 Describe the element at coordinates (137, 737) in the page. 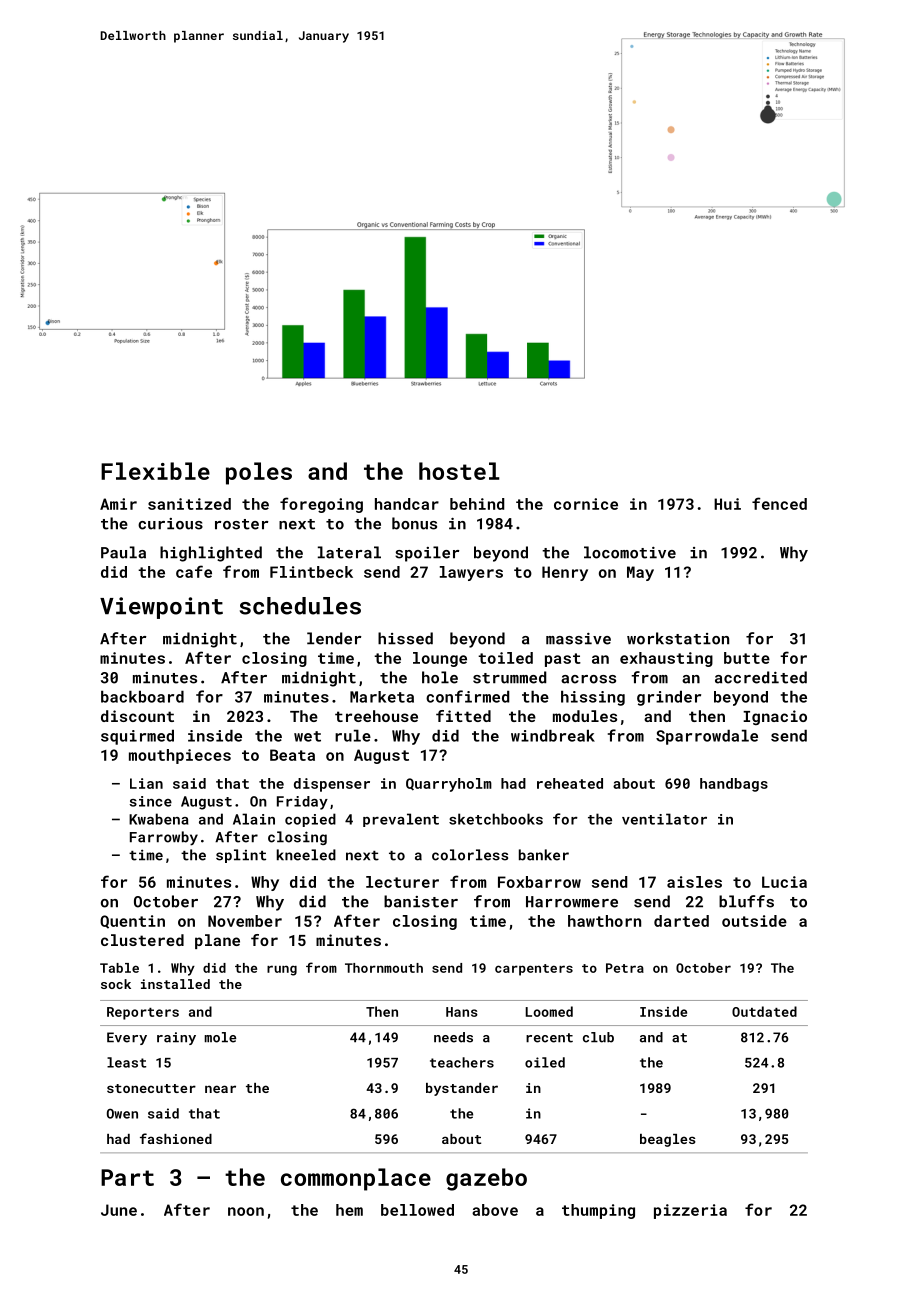

I see `squirmed` at that location.
